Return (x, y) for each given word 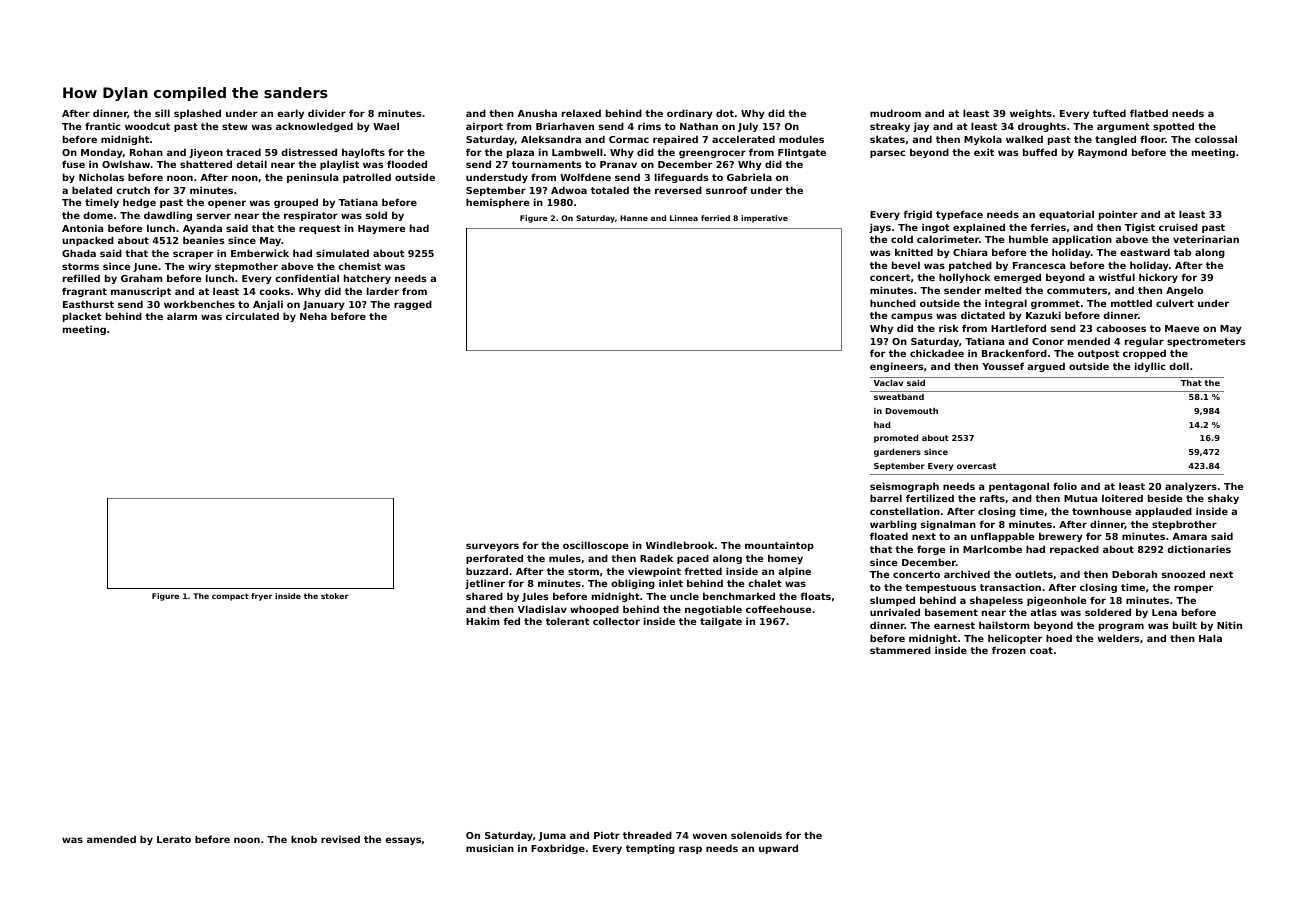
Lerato (174, 839)
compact (230, 597)
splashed (197, 114)
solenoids (756, 835)
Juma (552, 836)
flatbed (1149, 113)
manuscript (141, 292)
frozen (1009, 650)
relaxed (581, 113)
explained (979, 228)
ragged (413, 305)
